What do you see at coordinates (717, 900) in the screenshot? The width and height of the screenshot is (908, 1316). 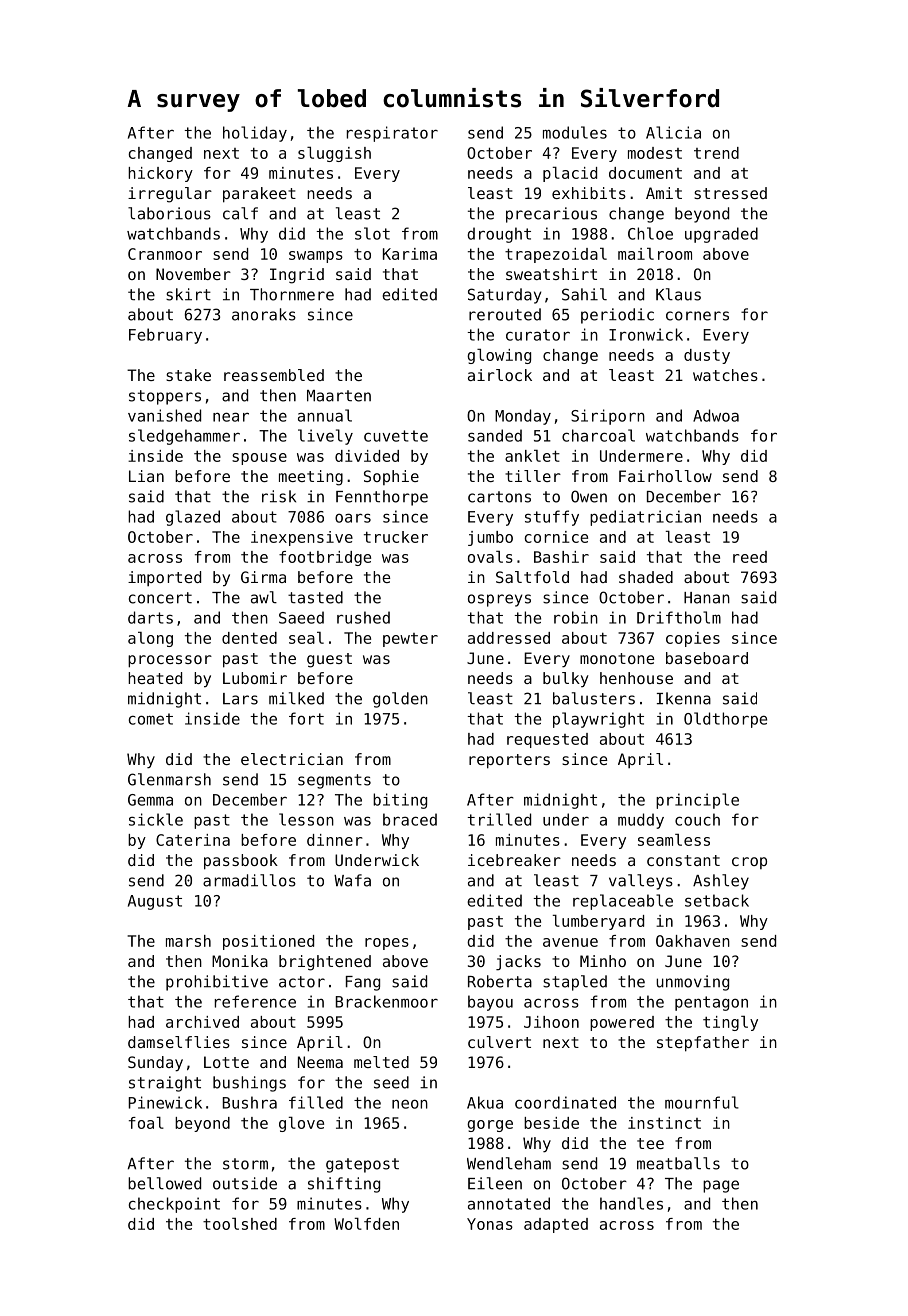 I see `setback` at bounding box center [717, 900].
